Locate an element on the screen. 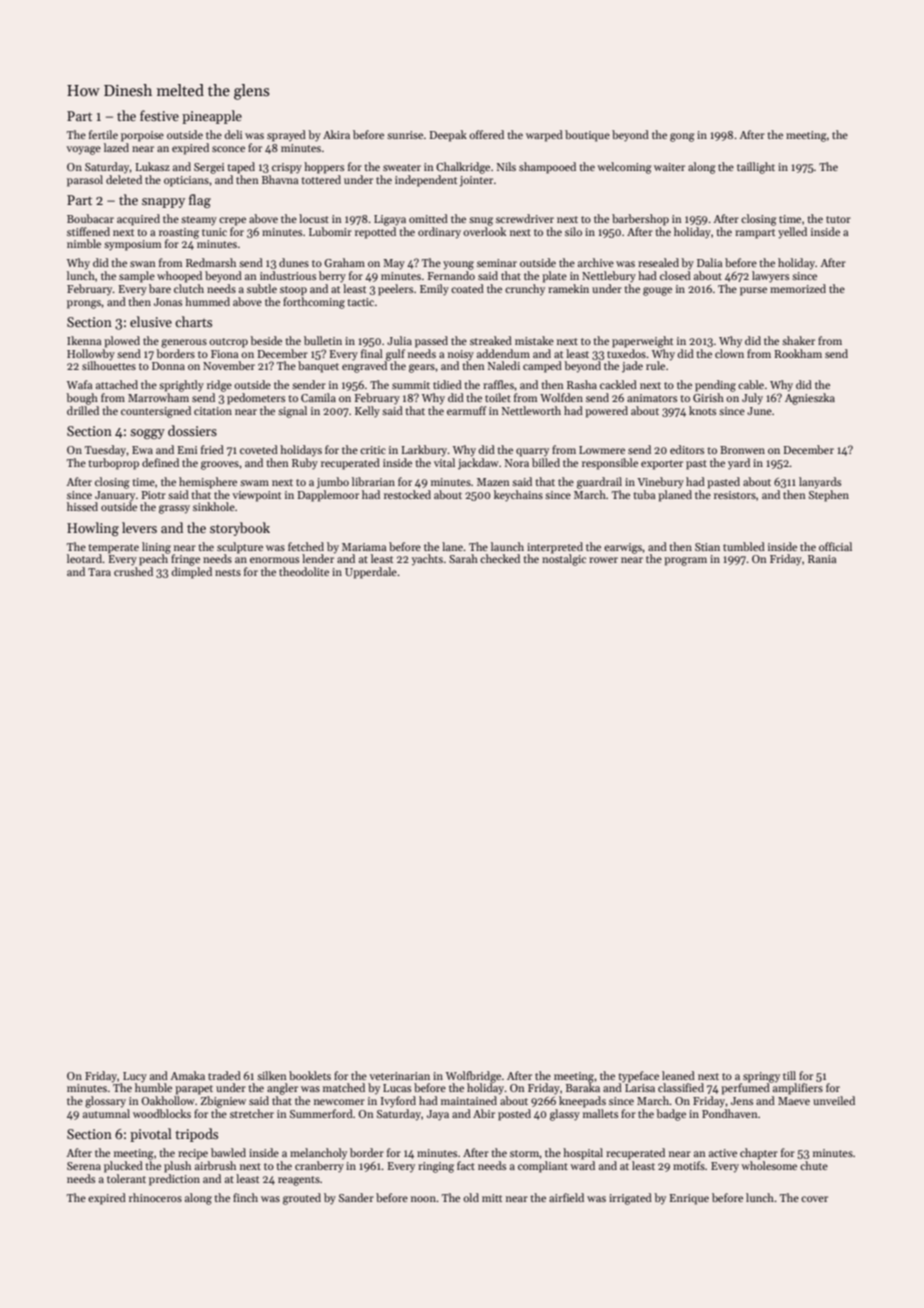  nostalgic is located at coordinates (564, 560).
